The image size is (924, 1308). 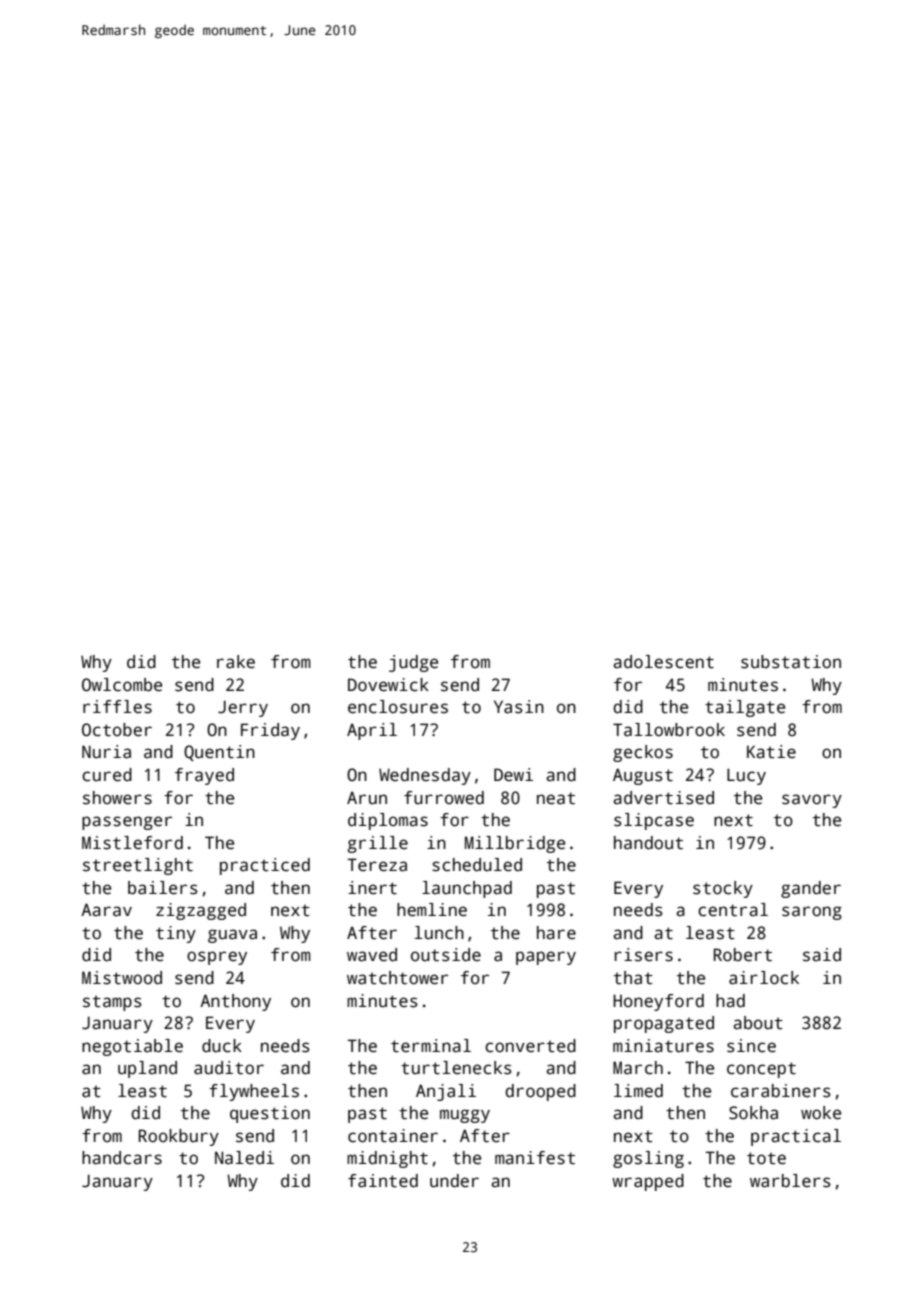 What do you see at coordinates (530, 1046) in the screenshot?
I see `converted` at bounding box center [530, 1046].
